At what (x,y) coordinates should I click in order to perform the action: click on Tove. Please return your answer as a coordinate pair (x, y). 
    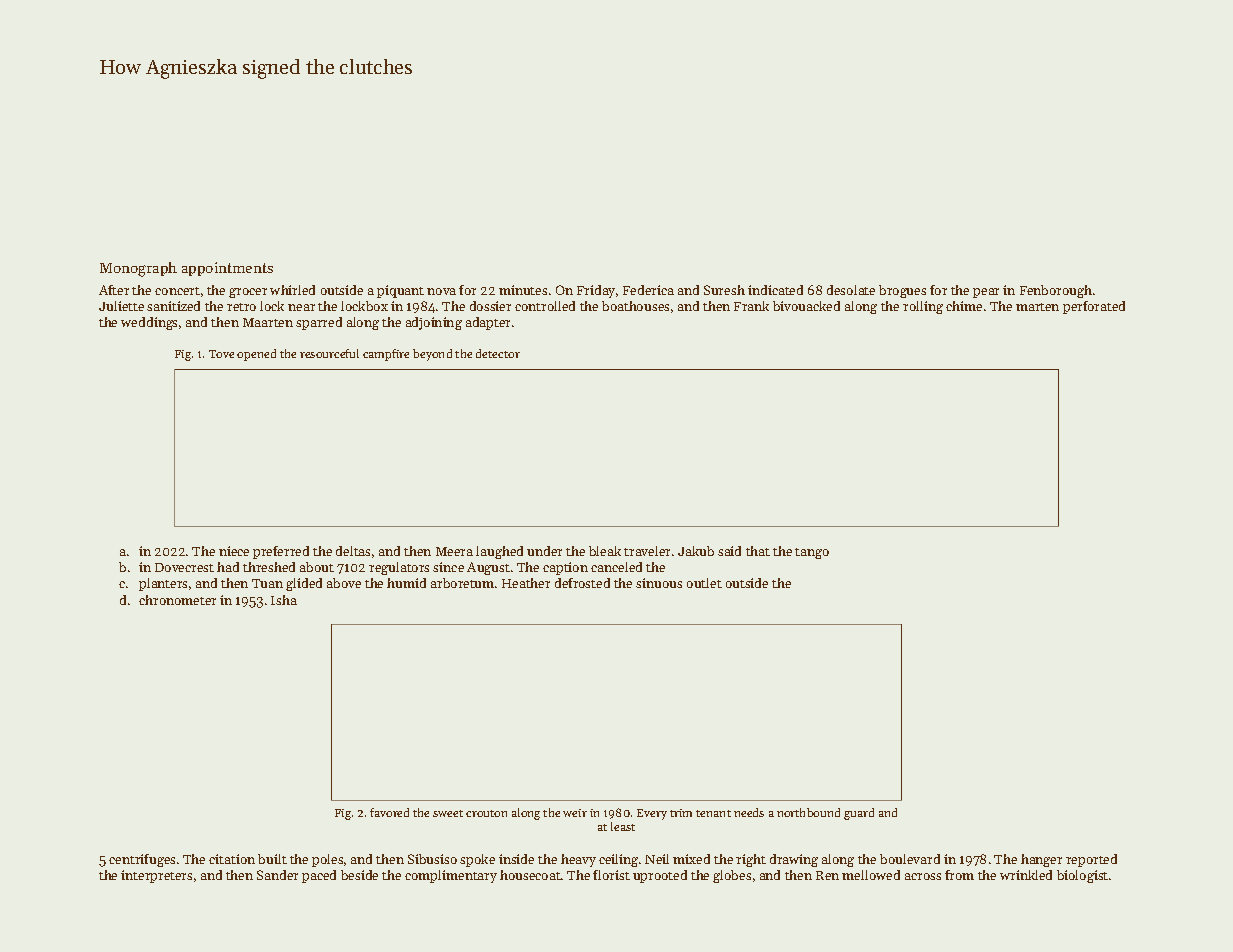
    Looking at the image, I should click on (221, 354).
